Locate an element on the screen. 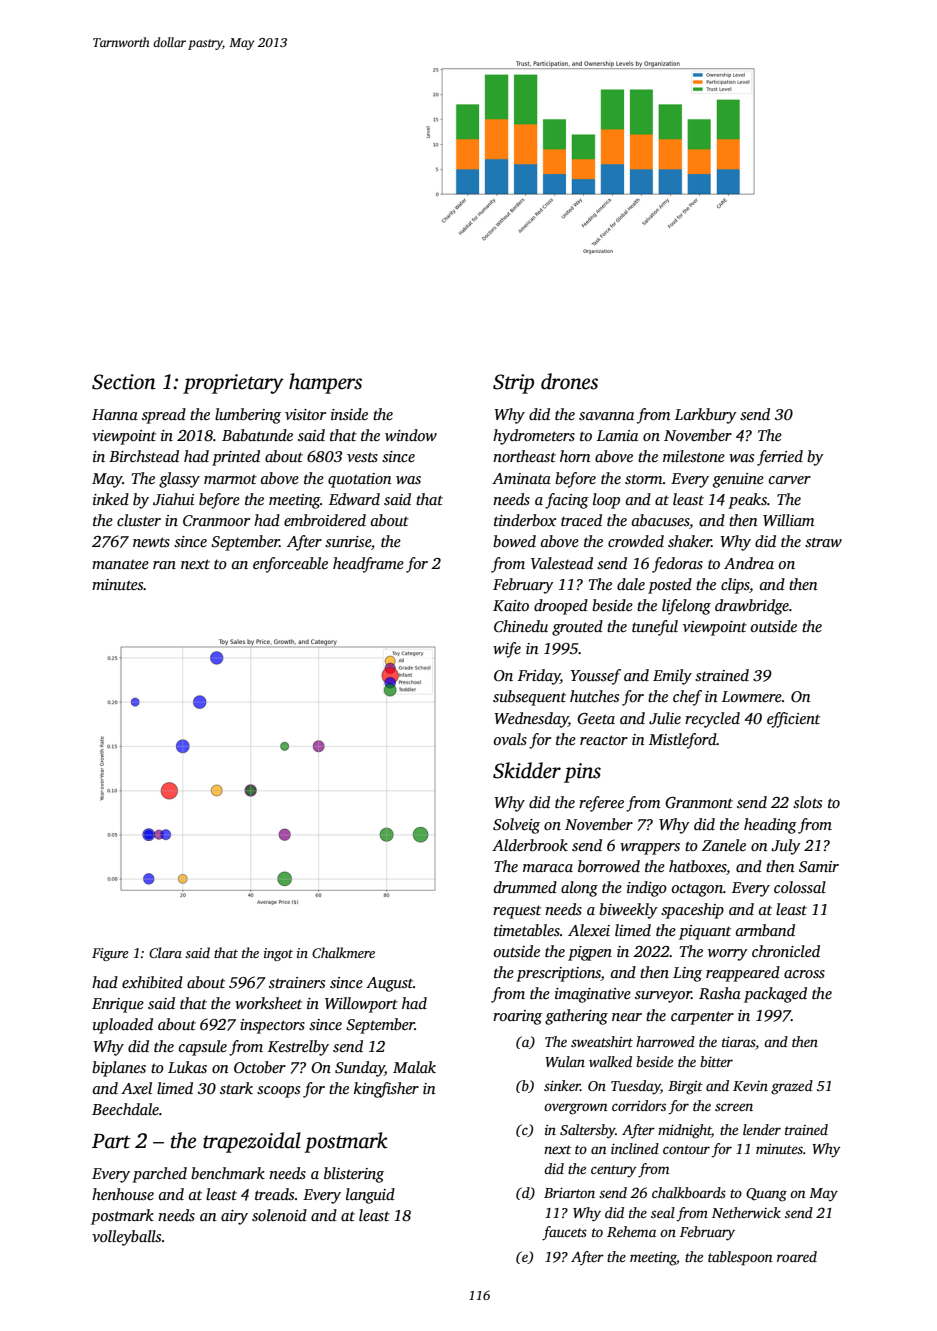 Image resolution: width=937 pixels, height=1331 pixels. ingot is located at coordinates (278, 954).
